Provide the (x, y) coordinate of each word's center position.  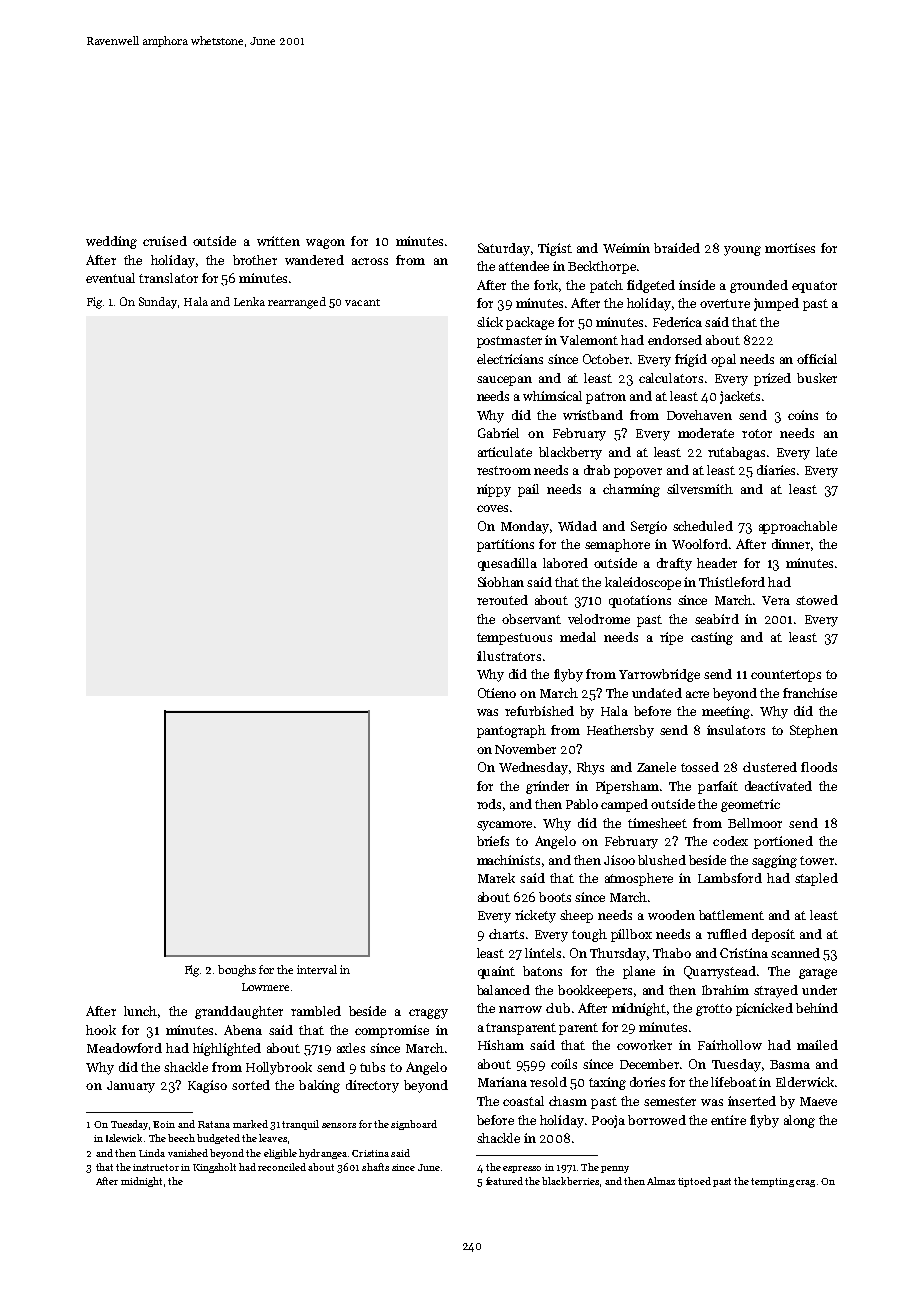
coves (492, 508)
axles (351, 1048)
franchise (810, 693)
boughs (237, 971)
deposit (773, 935)
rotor (757, 433)
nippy (494, 490)
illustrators (509, 656)
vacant (362, 302)
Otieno (497, 693)
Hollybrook (279, 1068)
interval (317, 969)
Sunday (158, 303)
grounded (759, 286)
